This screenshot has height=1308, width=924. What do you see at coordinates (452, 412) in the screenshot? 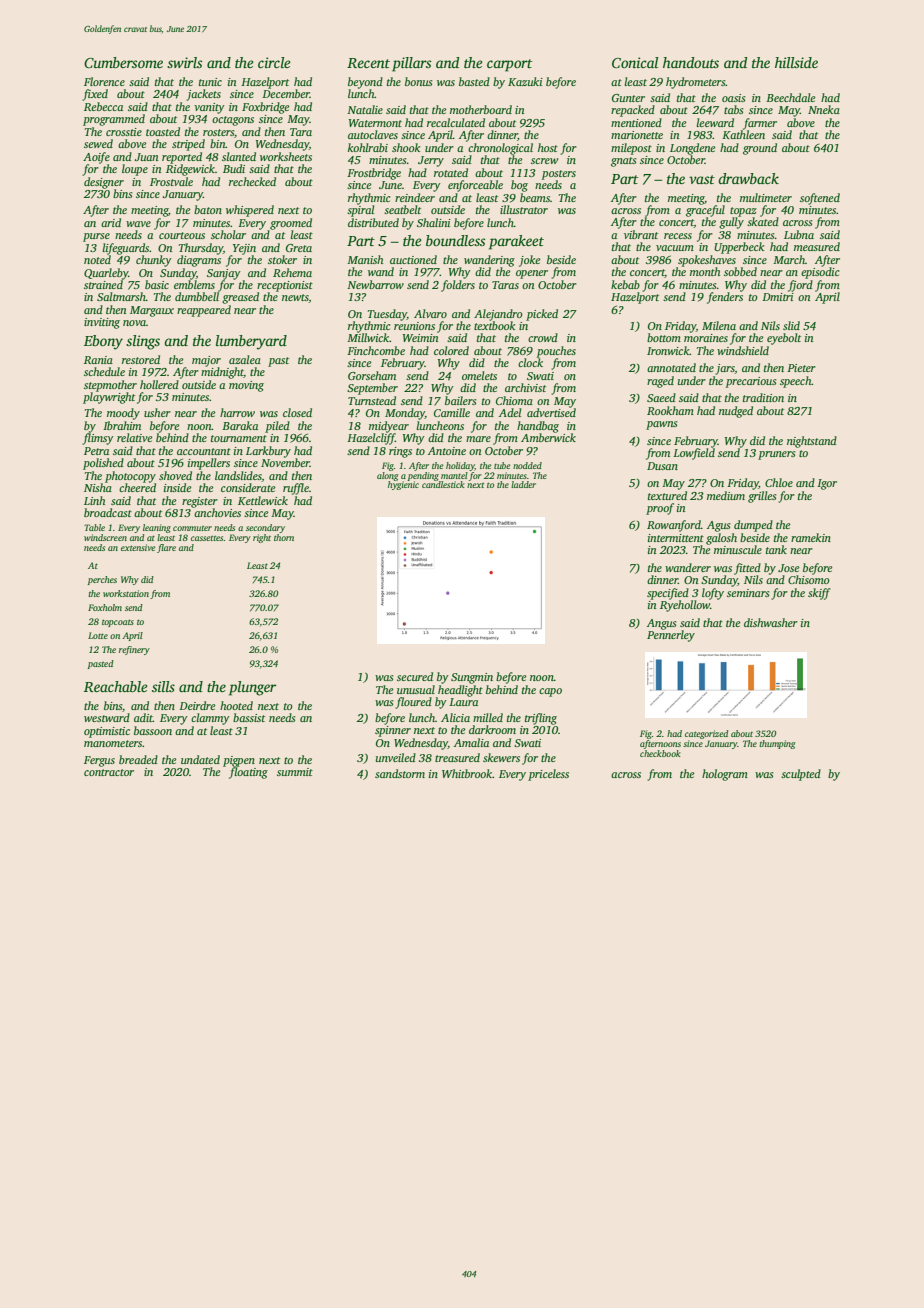
I see `Camille` at bounding box center [452, 412].
